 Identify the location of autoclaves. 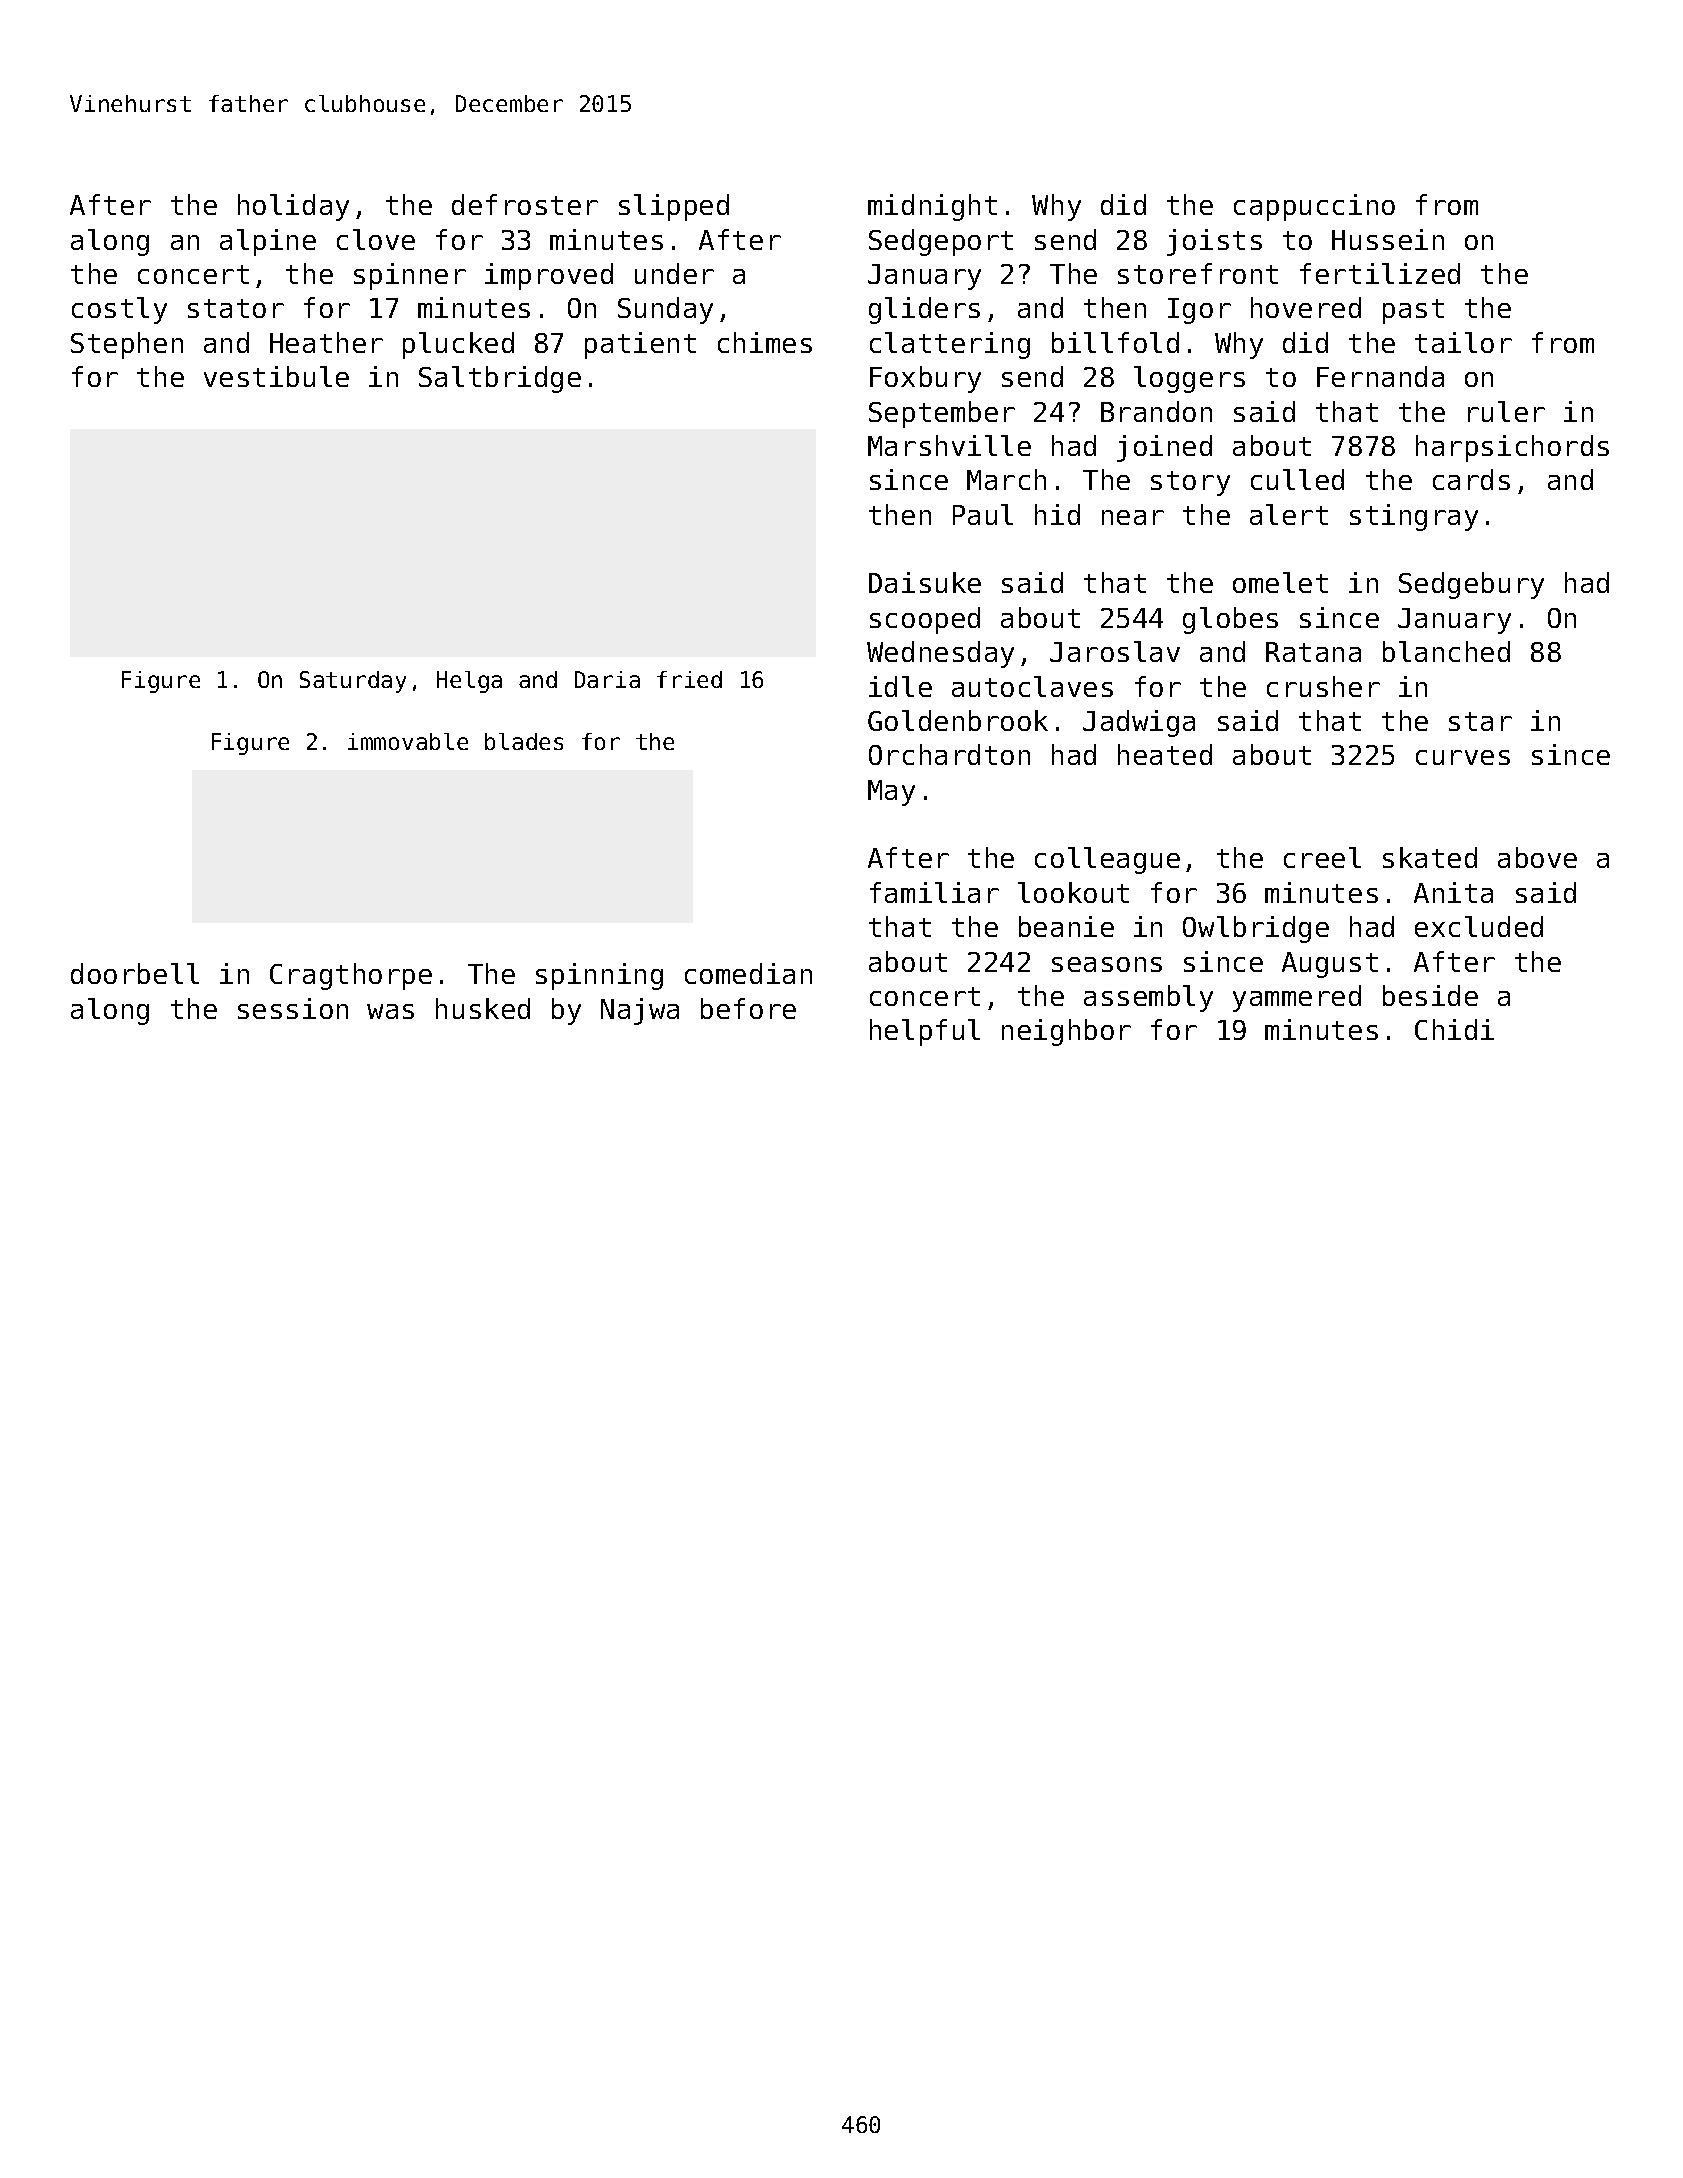
(1032, 686).
